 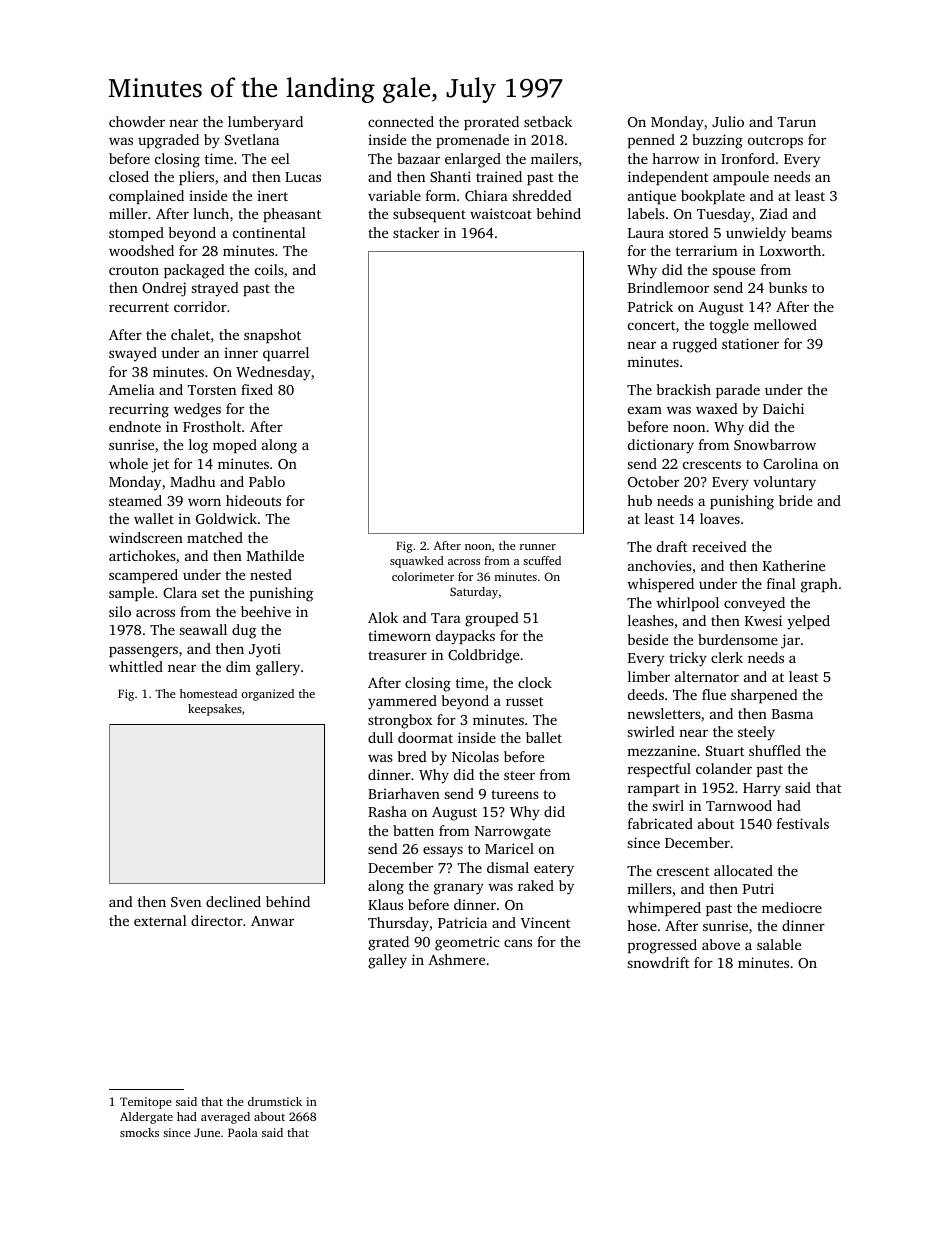 What do you see at coordinates (265, 123) in the screenshot?
I see `lumberyard` at bounding box center [265, 123].
